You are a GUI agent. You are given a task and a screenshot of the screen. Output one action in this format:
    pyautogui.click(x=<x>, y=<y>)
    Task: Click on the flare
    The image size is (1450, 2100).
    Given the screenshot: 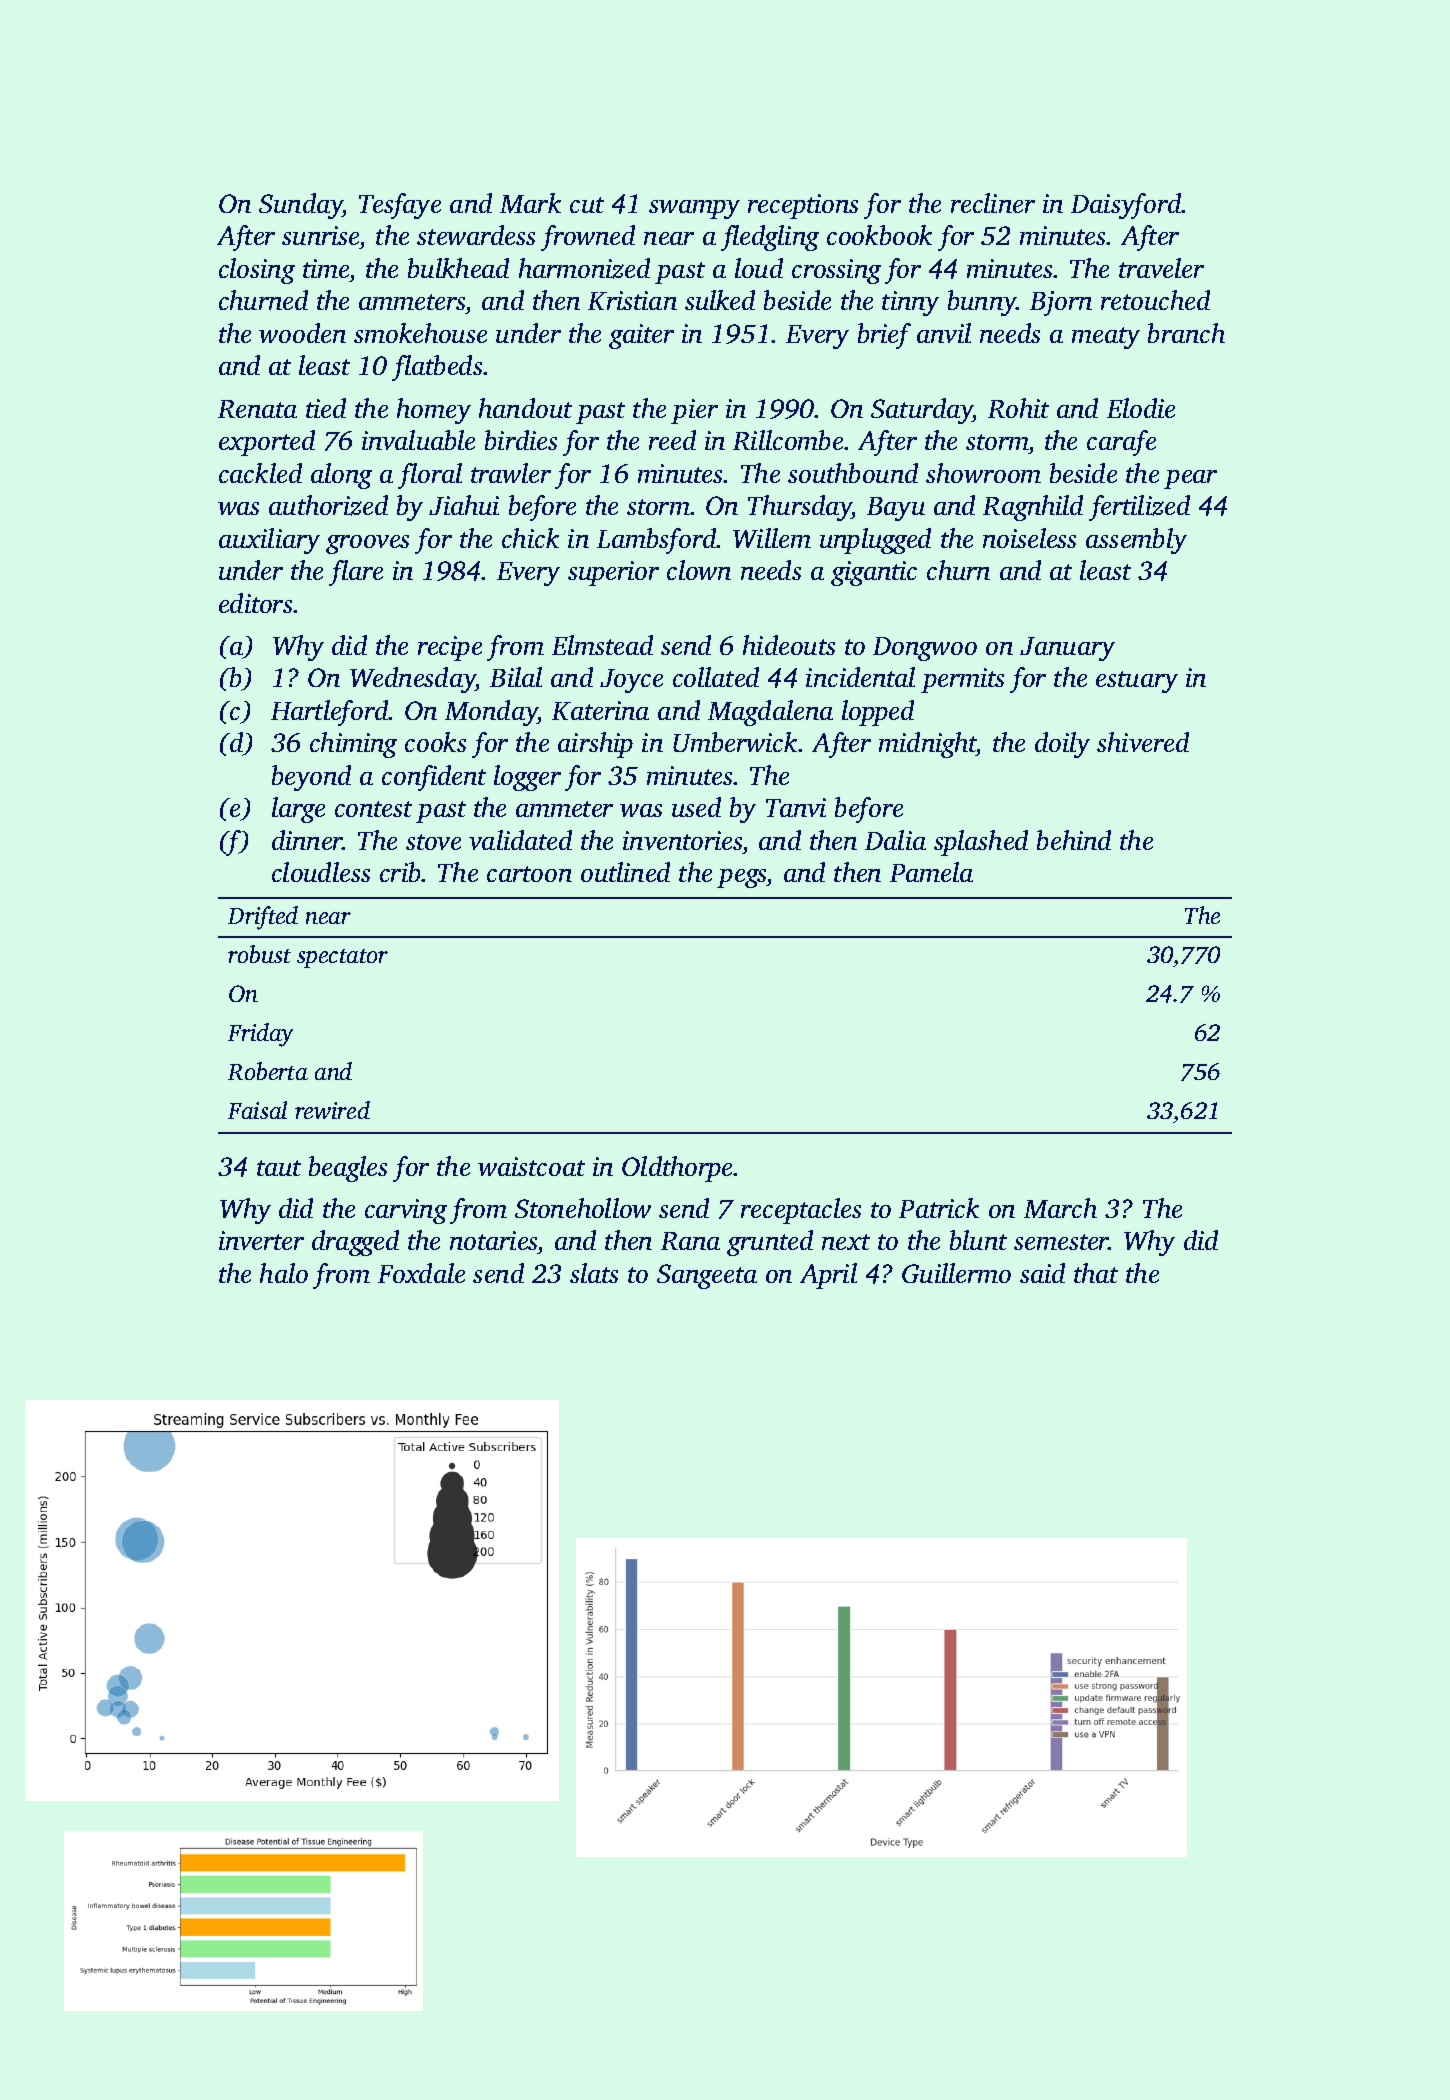 What is the action you would take?
    pyautogui.click(x=356, y=573)
